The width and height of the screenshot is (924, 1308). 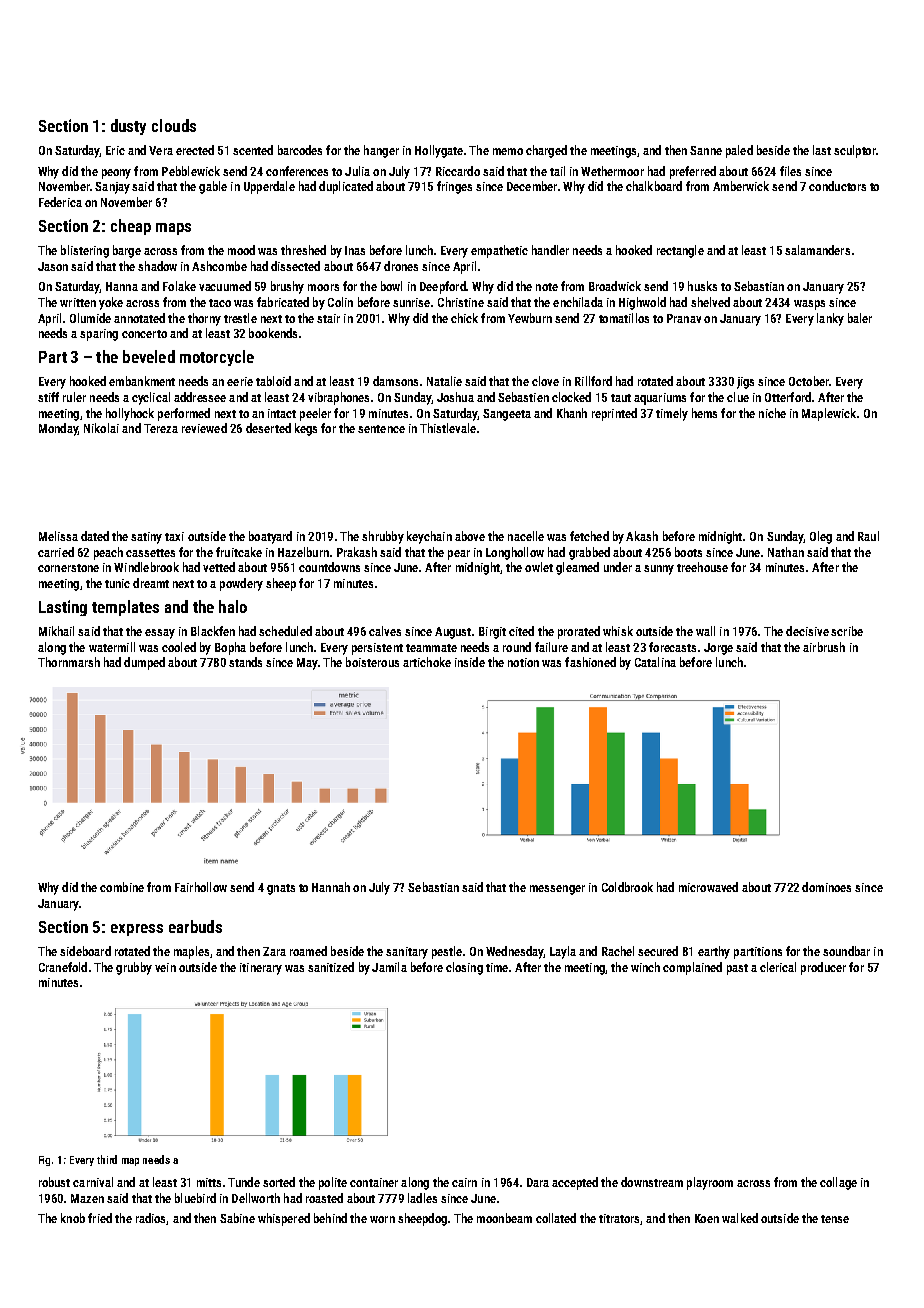 I want to click on paled, so click(x=739, y=151).
